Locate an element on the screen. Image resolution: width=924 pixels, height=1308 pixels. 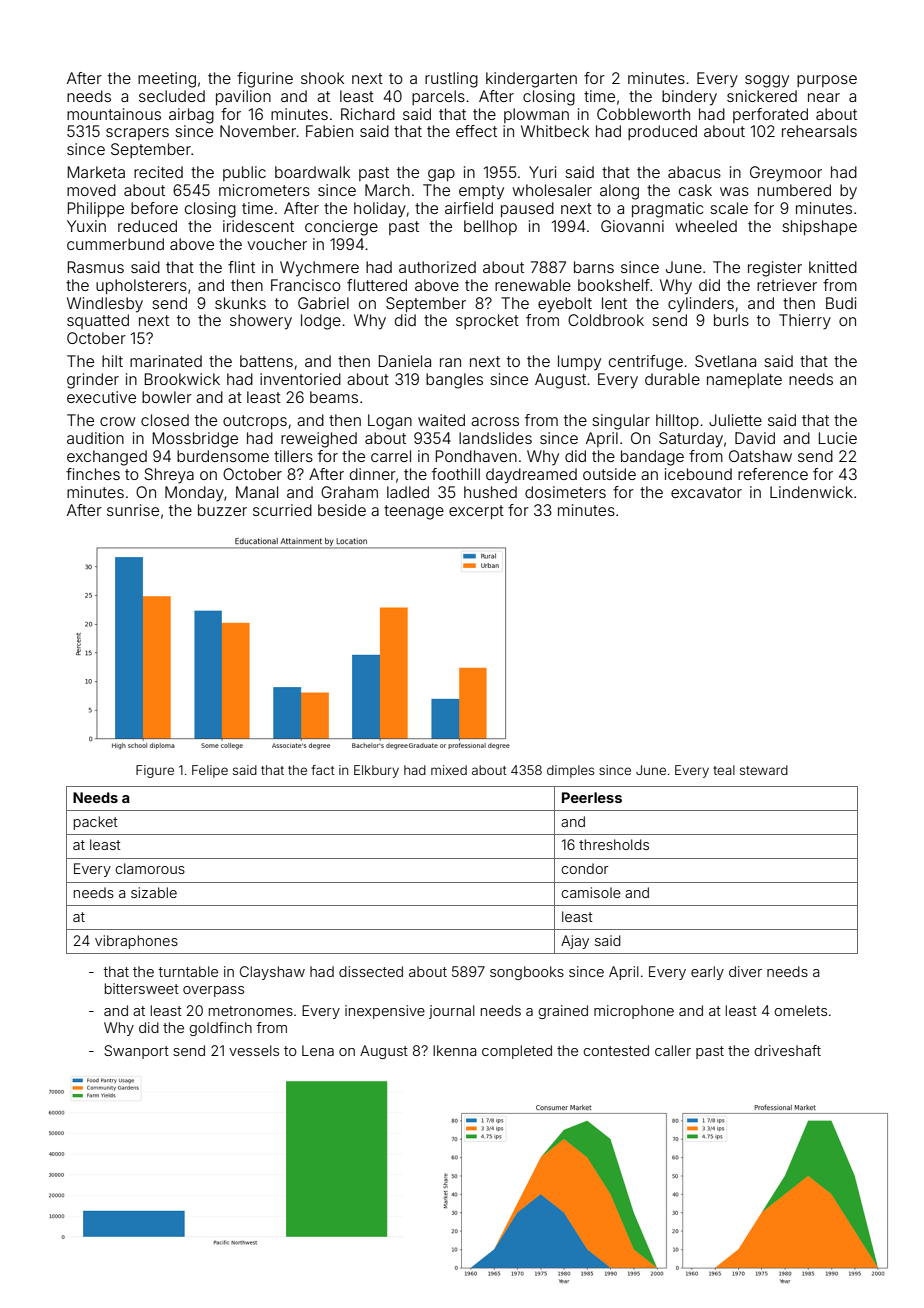
fluttered is located at coordinates (377, 285).
